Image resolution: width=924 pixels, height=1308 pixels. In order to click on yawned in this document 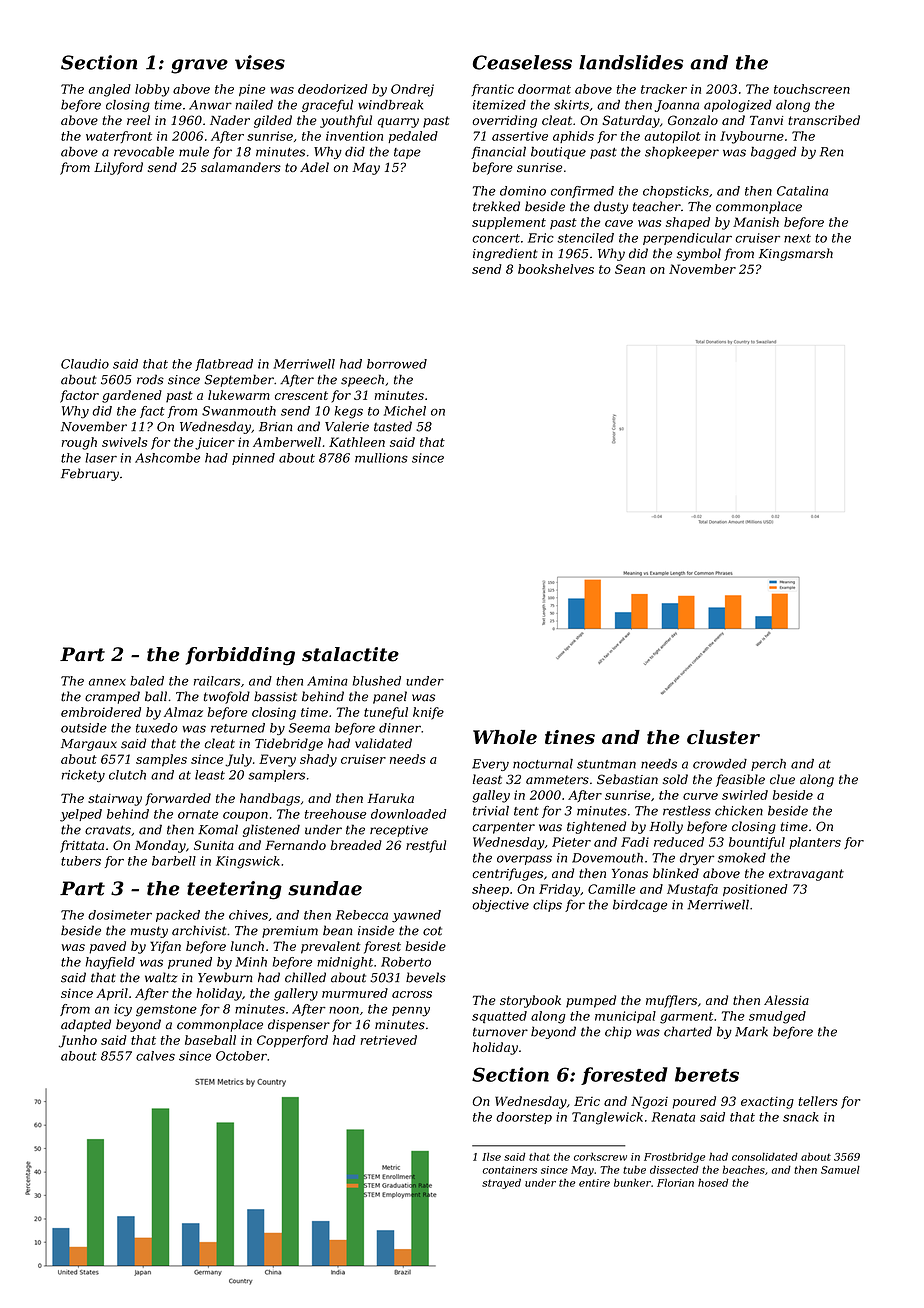, I will do `click(416, 916)`.
